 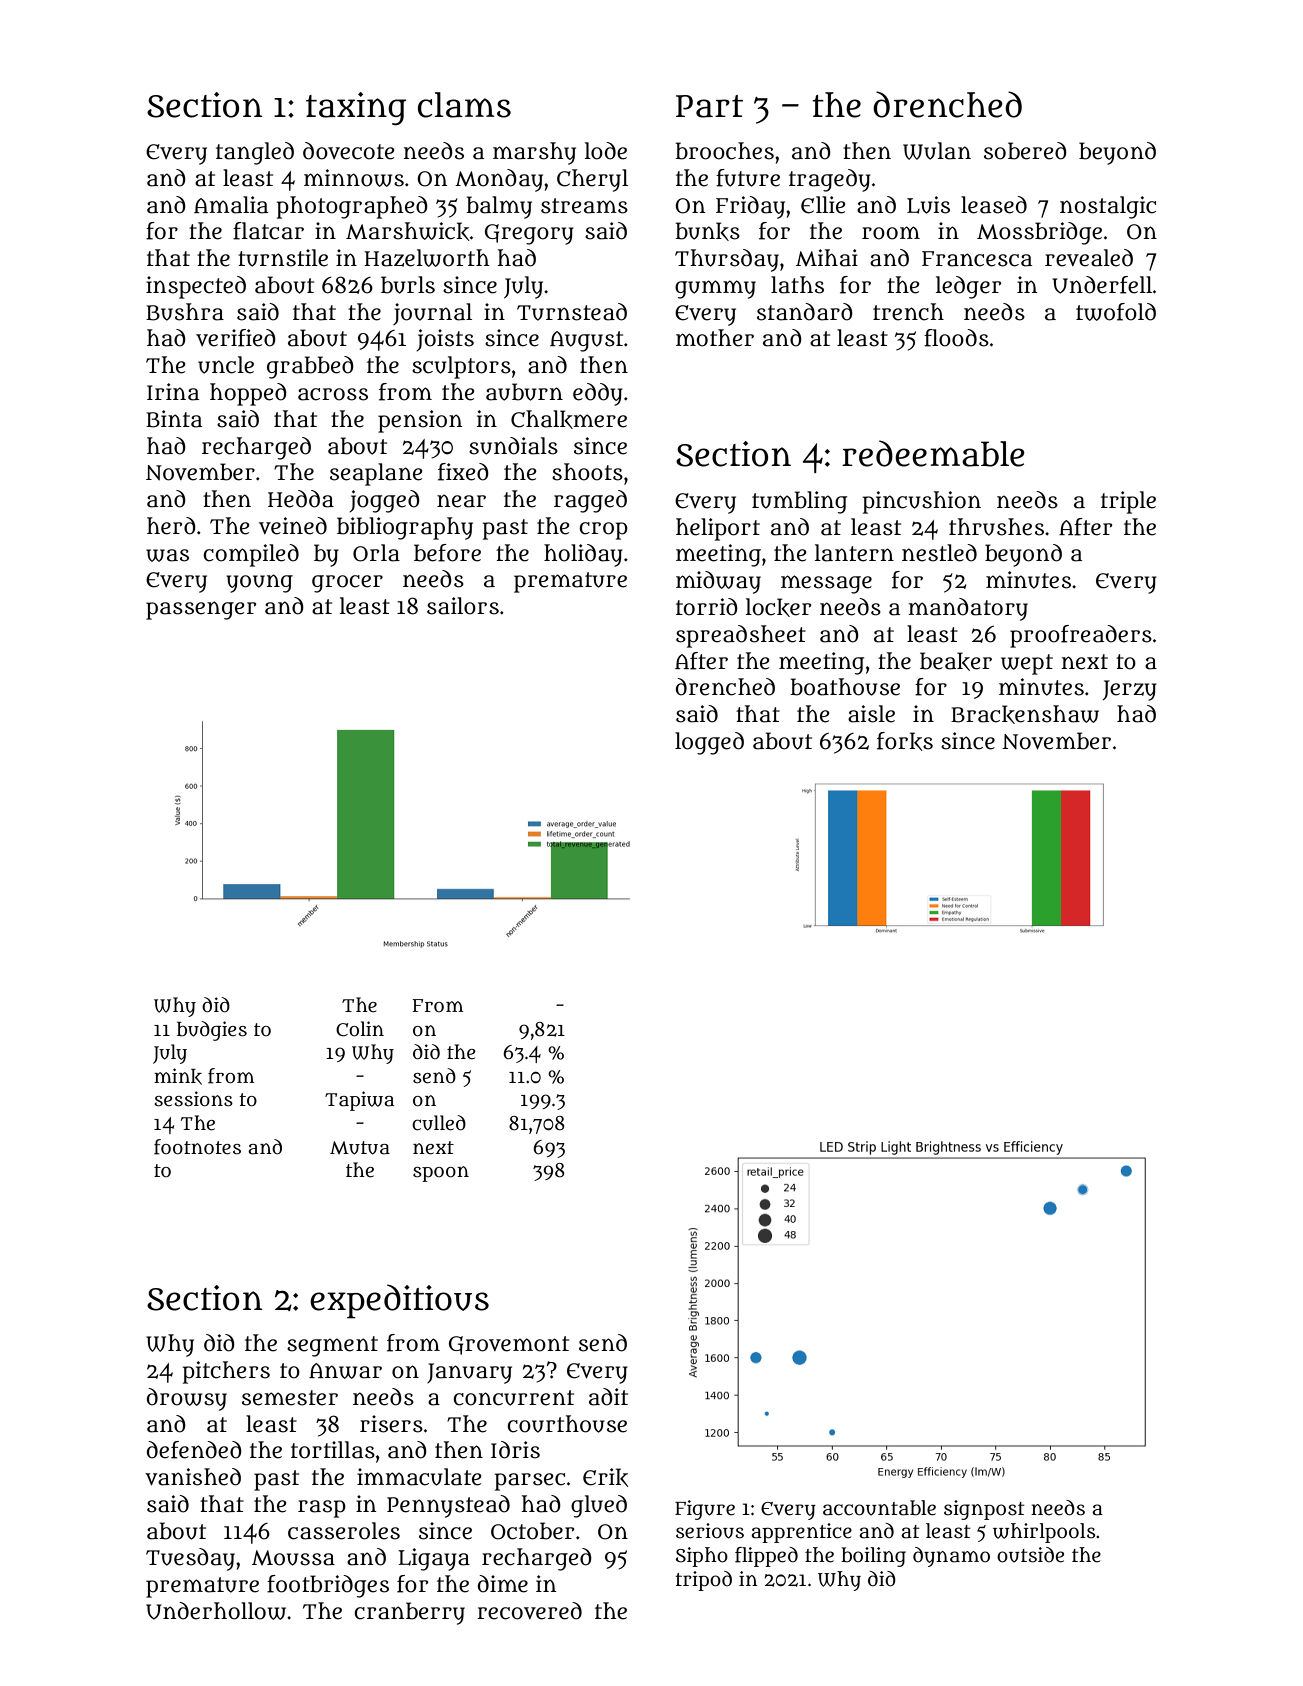 I want to click on tripod, so click(x=703, y=1581).
